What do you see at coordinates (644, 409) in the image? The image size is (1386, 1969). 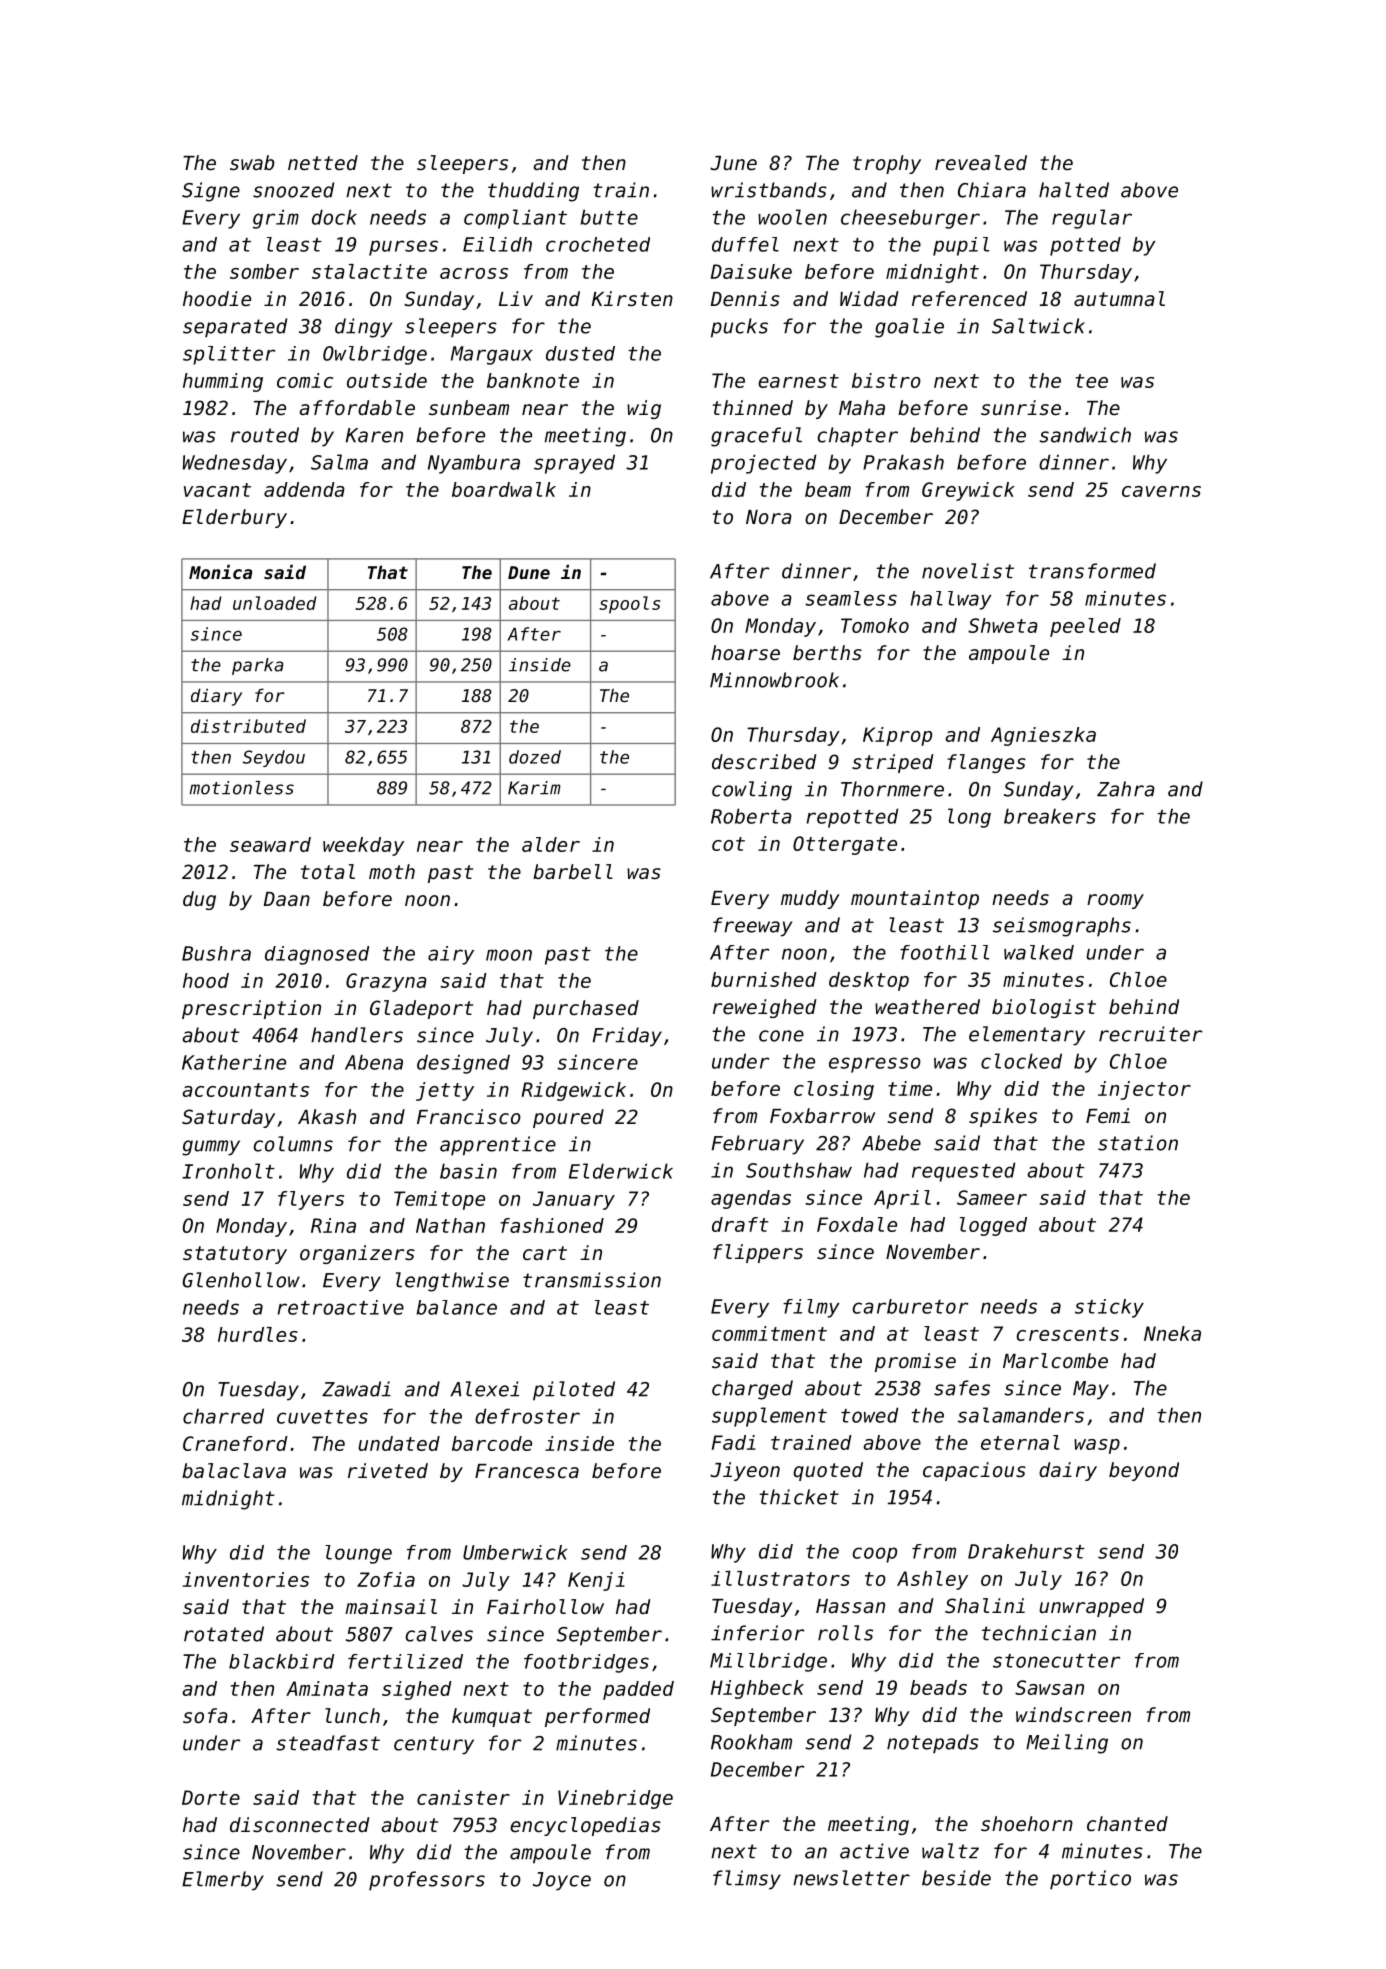 I see `wig` at bounding box center [644, 409].
